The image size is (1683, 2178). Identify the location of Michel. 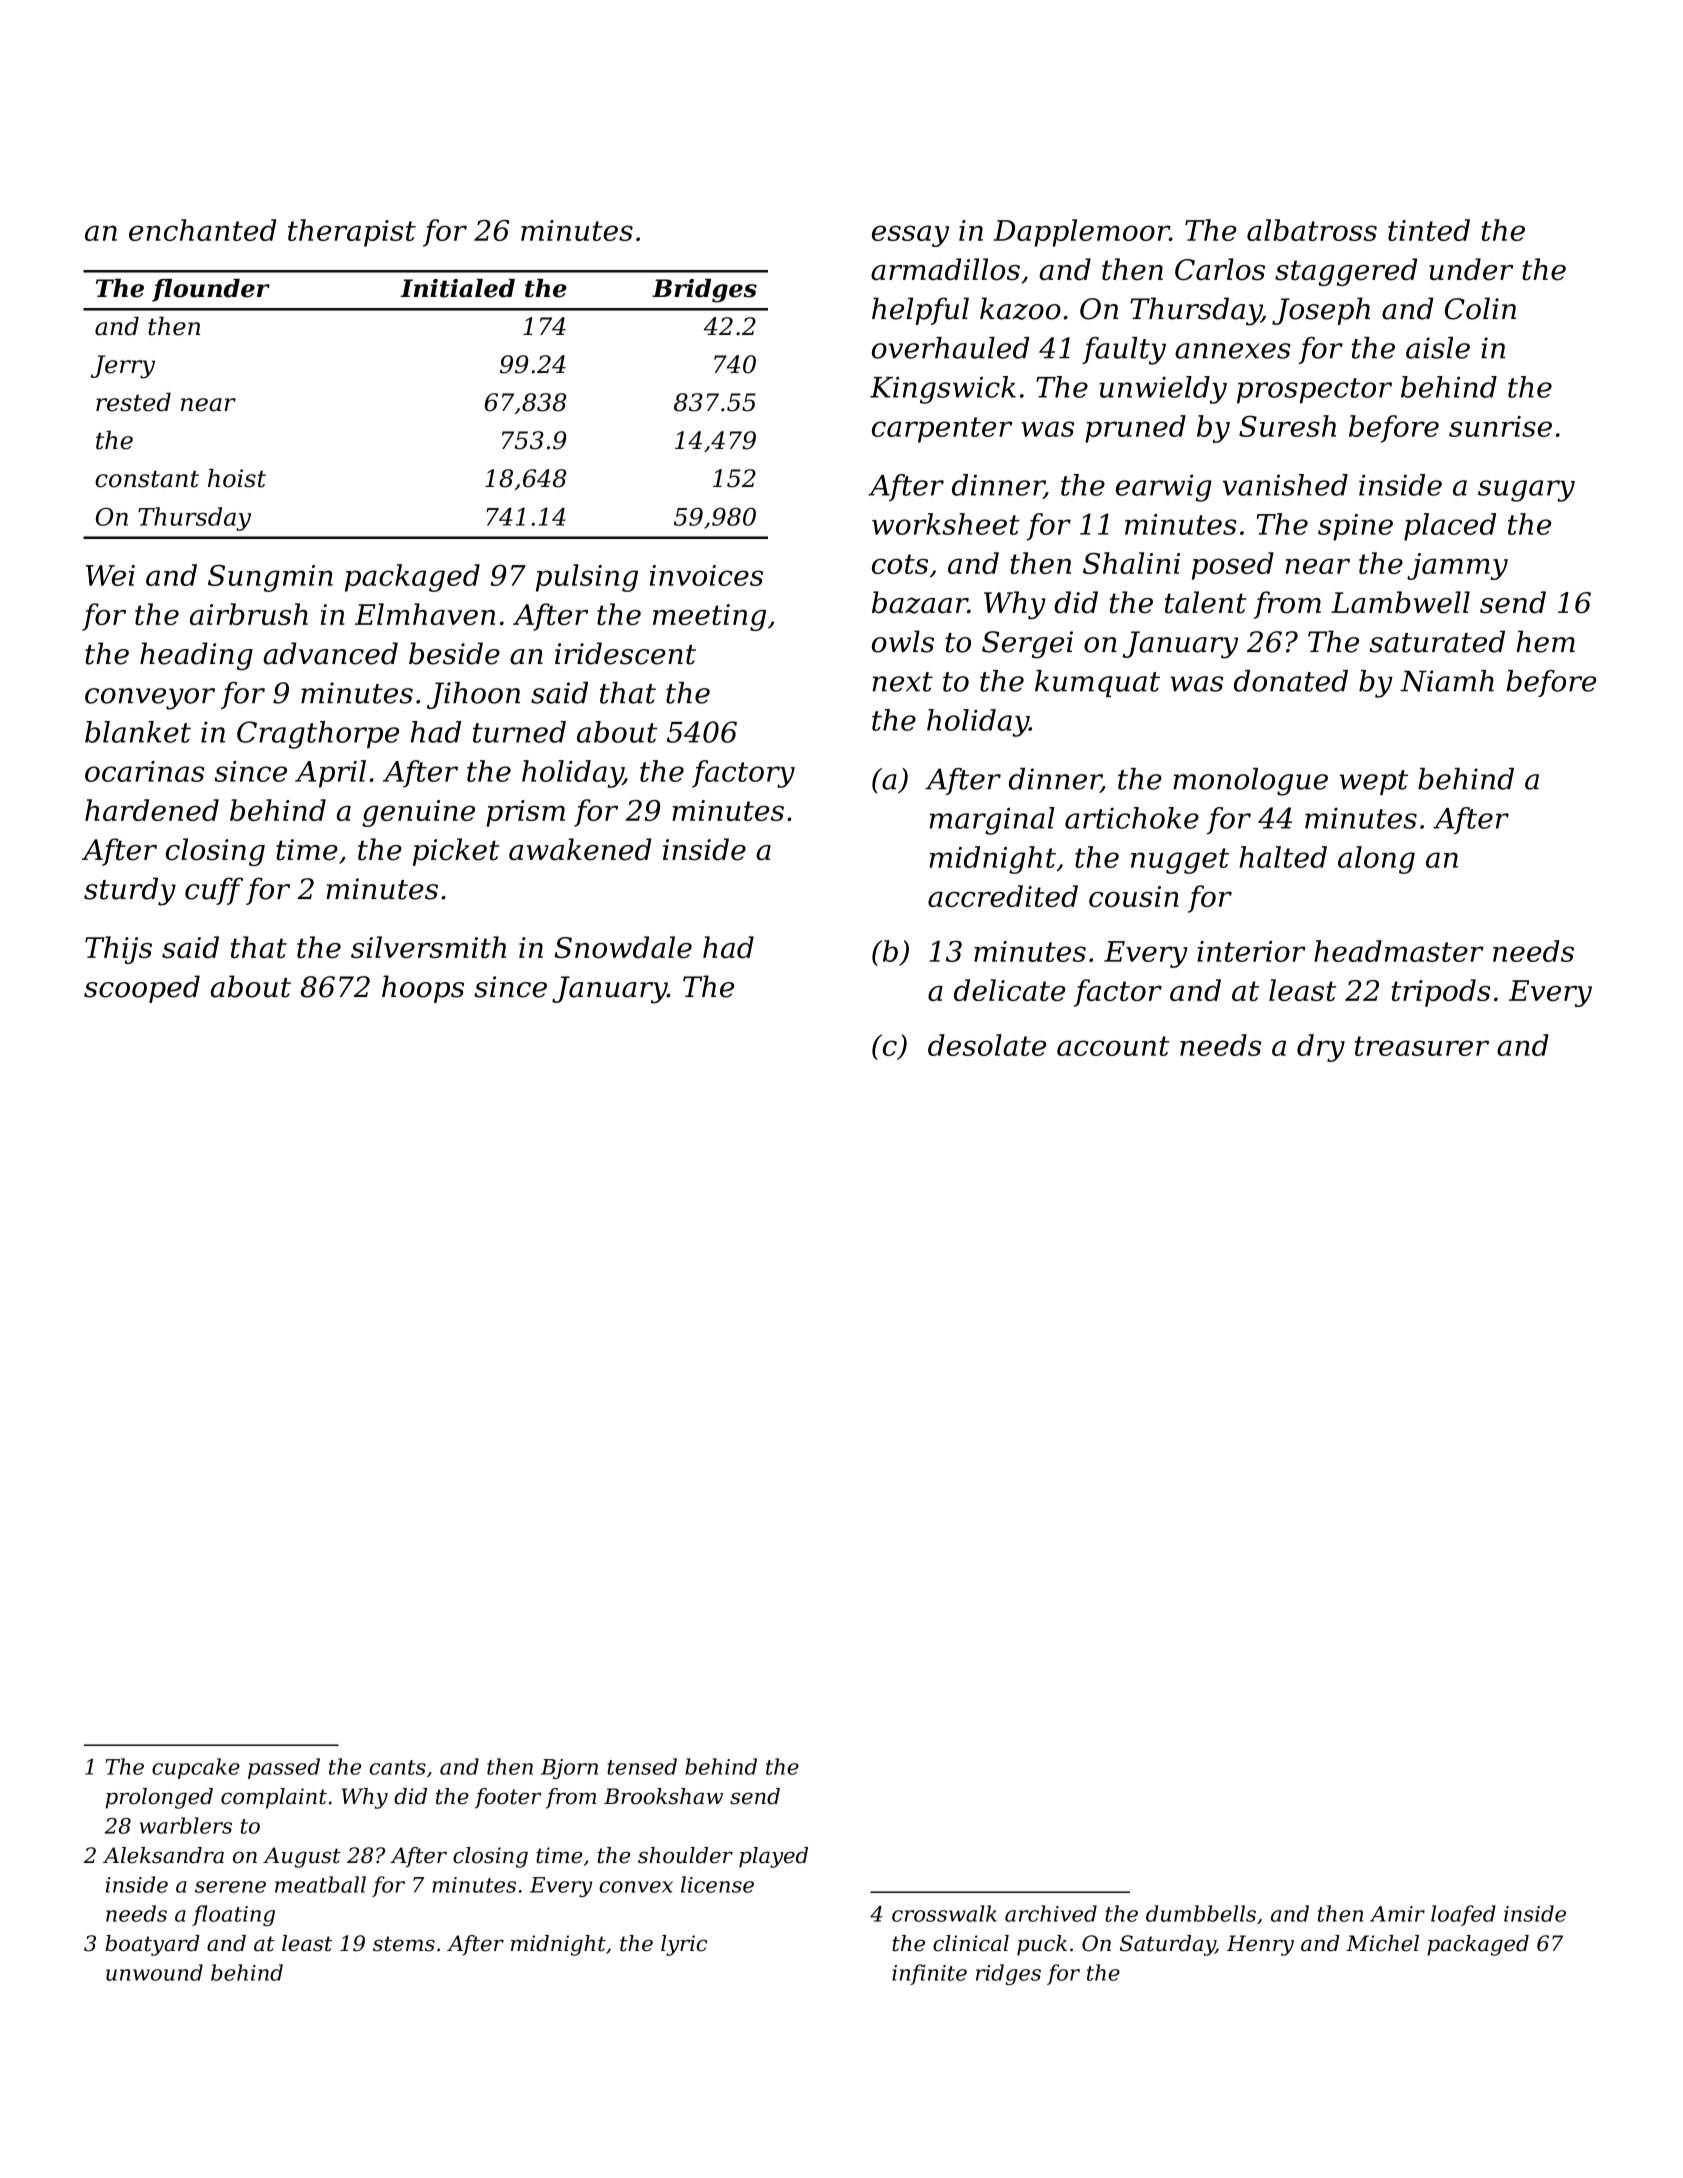
(1382, 1943).
